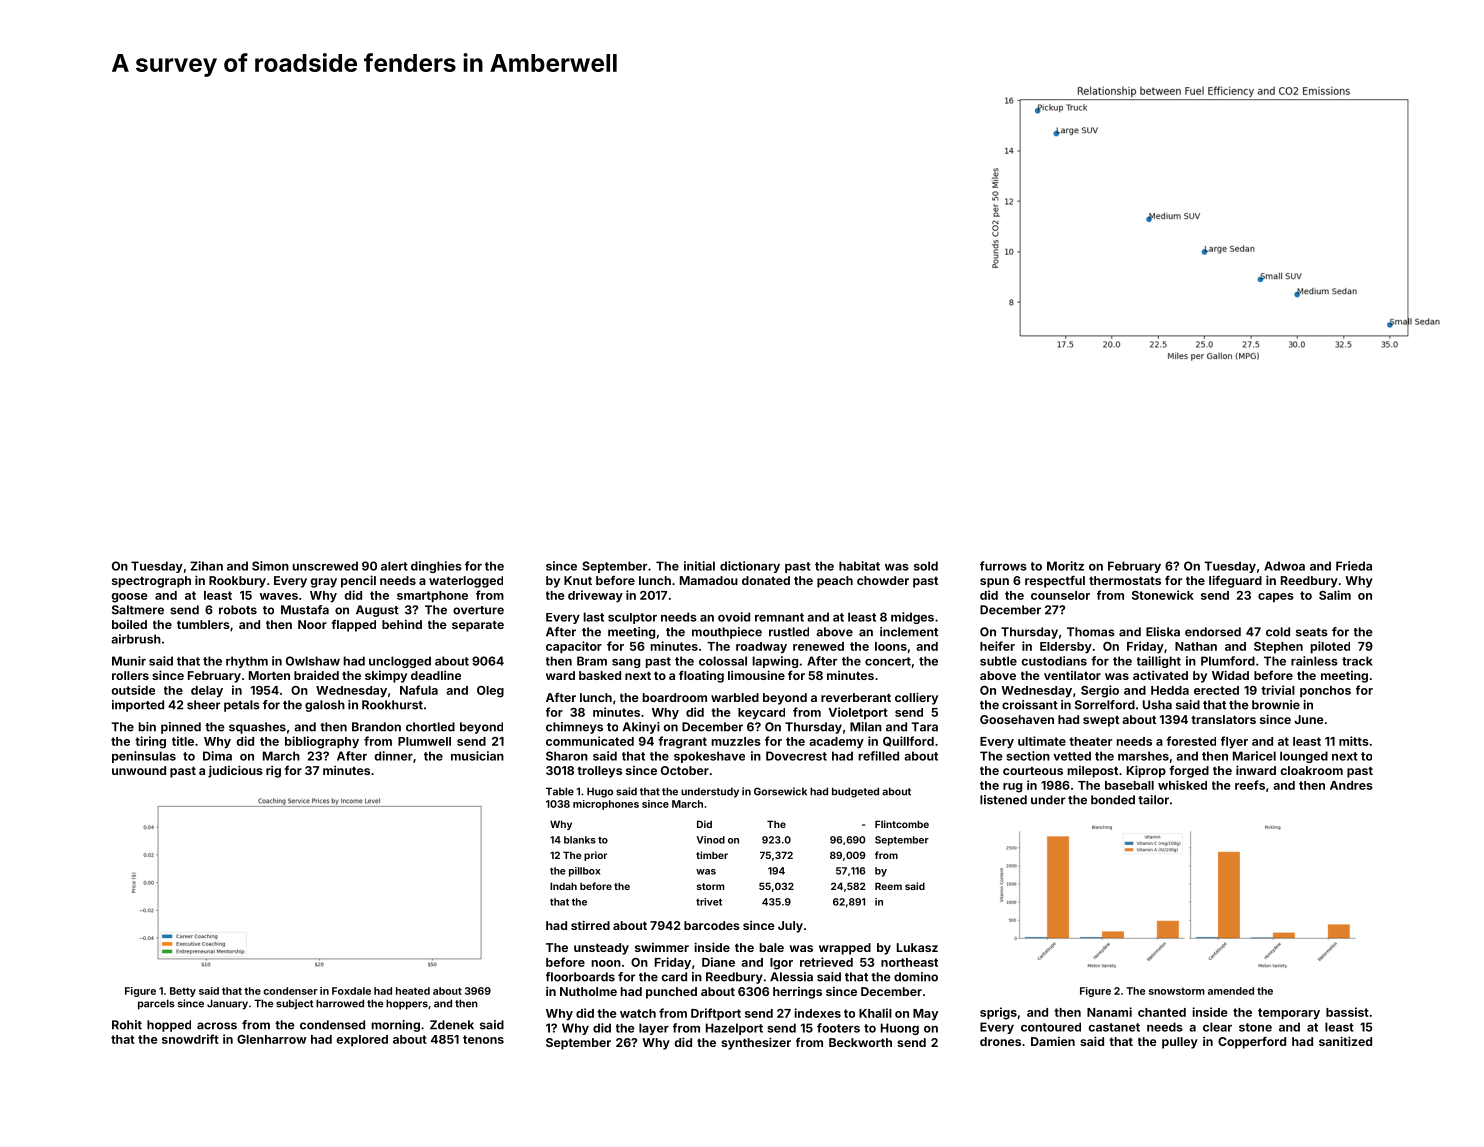 The image size is (1484, 1147). I want to click on harrowed, so click(340, 1003).
